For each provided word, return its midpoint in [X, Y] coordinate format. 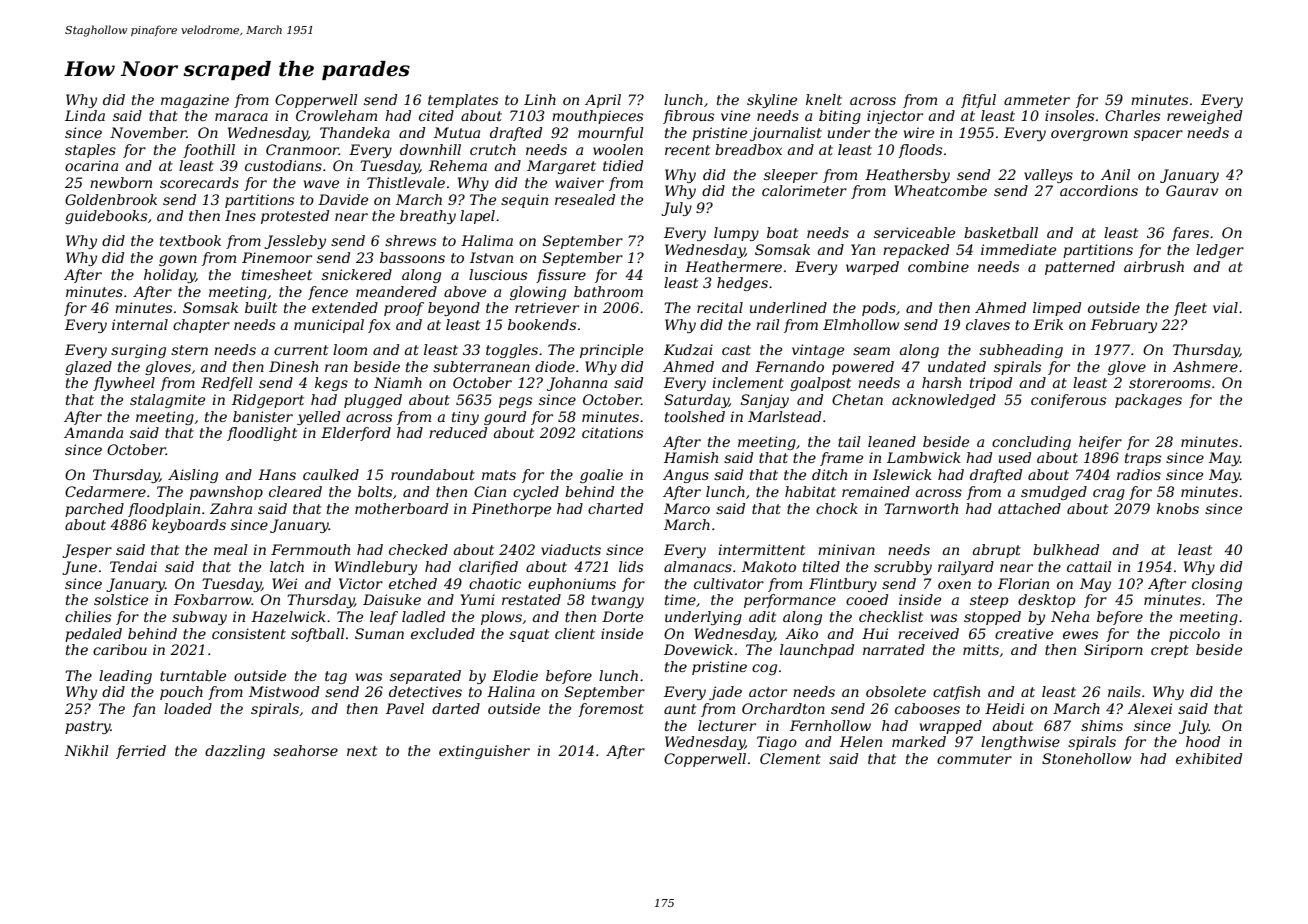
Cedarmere [105, 491]
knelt [824, 99]
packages [1148, 401]
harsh [941, 382]
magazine [195, 101]
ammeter [1037, 100]
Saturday [696, 401]
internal [140, 324]
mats [499, 475]
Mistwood [284, 691]
